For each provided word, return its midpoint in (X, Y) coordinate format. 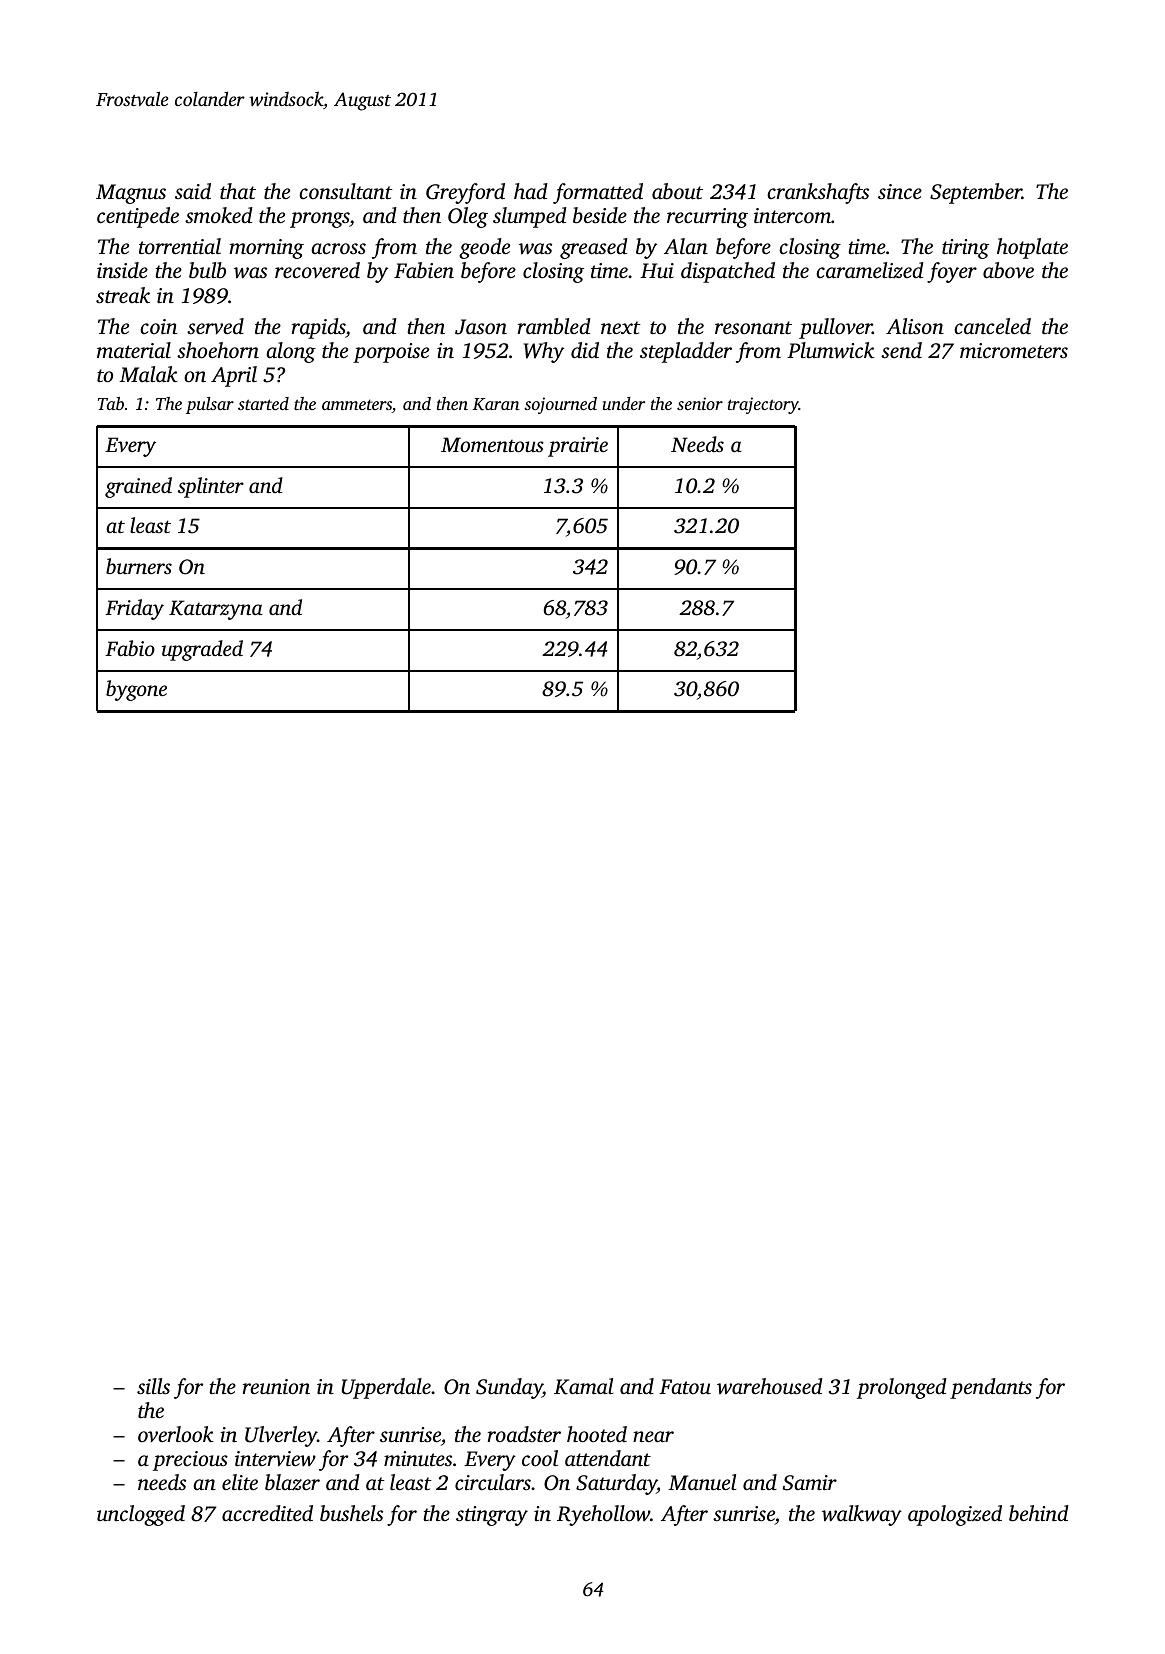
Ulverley (281, 1436)
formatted (598, 193)
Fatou (685, 1386)
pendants (991, 1388)
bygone (136, 690)
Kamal (583, 1386)
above (1008, 270)
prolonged (902, 1388)
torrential (180, 246)
